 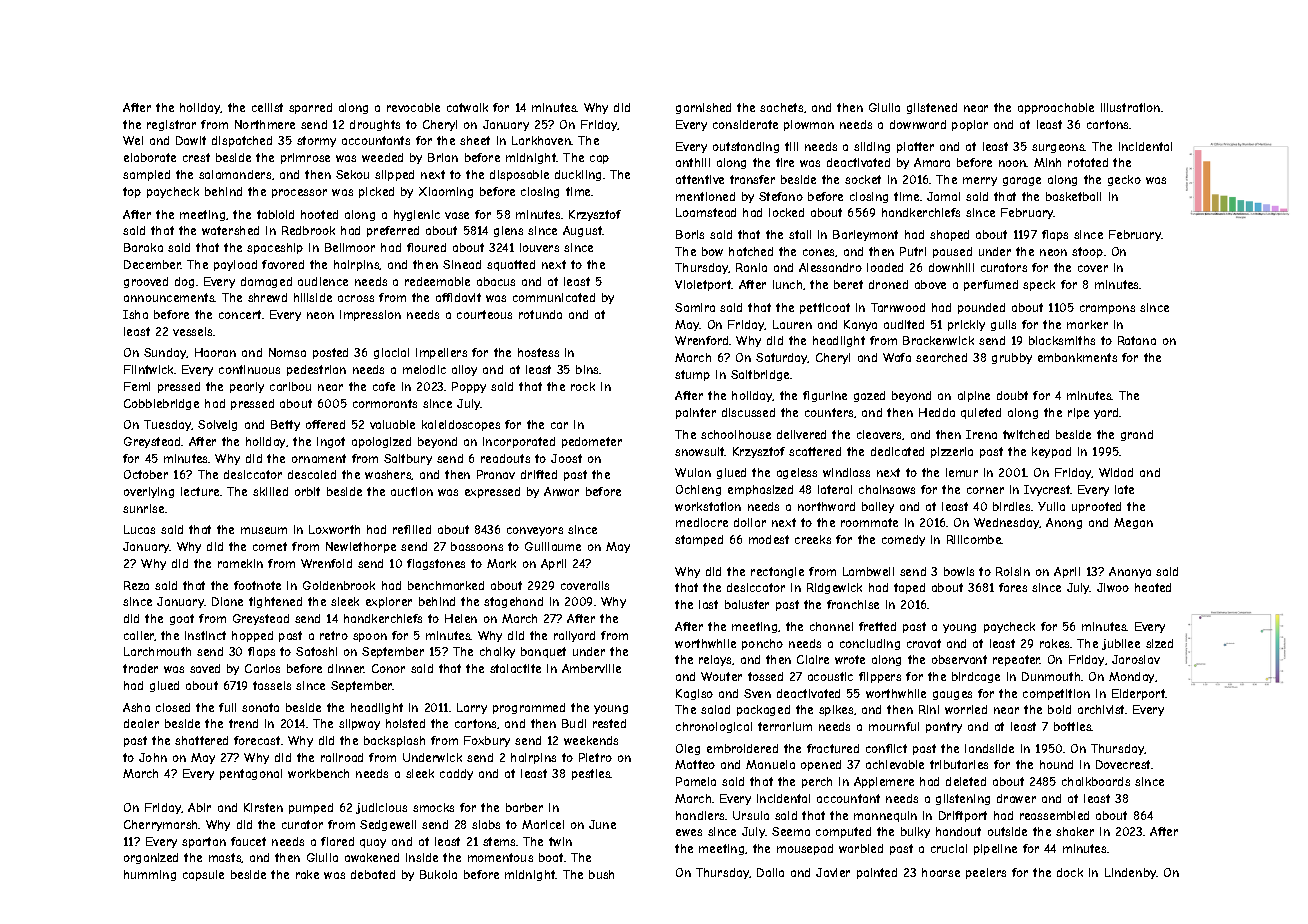 I want to click on sheet, so click(x=475, y=140).
